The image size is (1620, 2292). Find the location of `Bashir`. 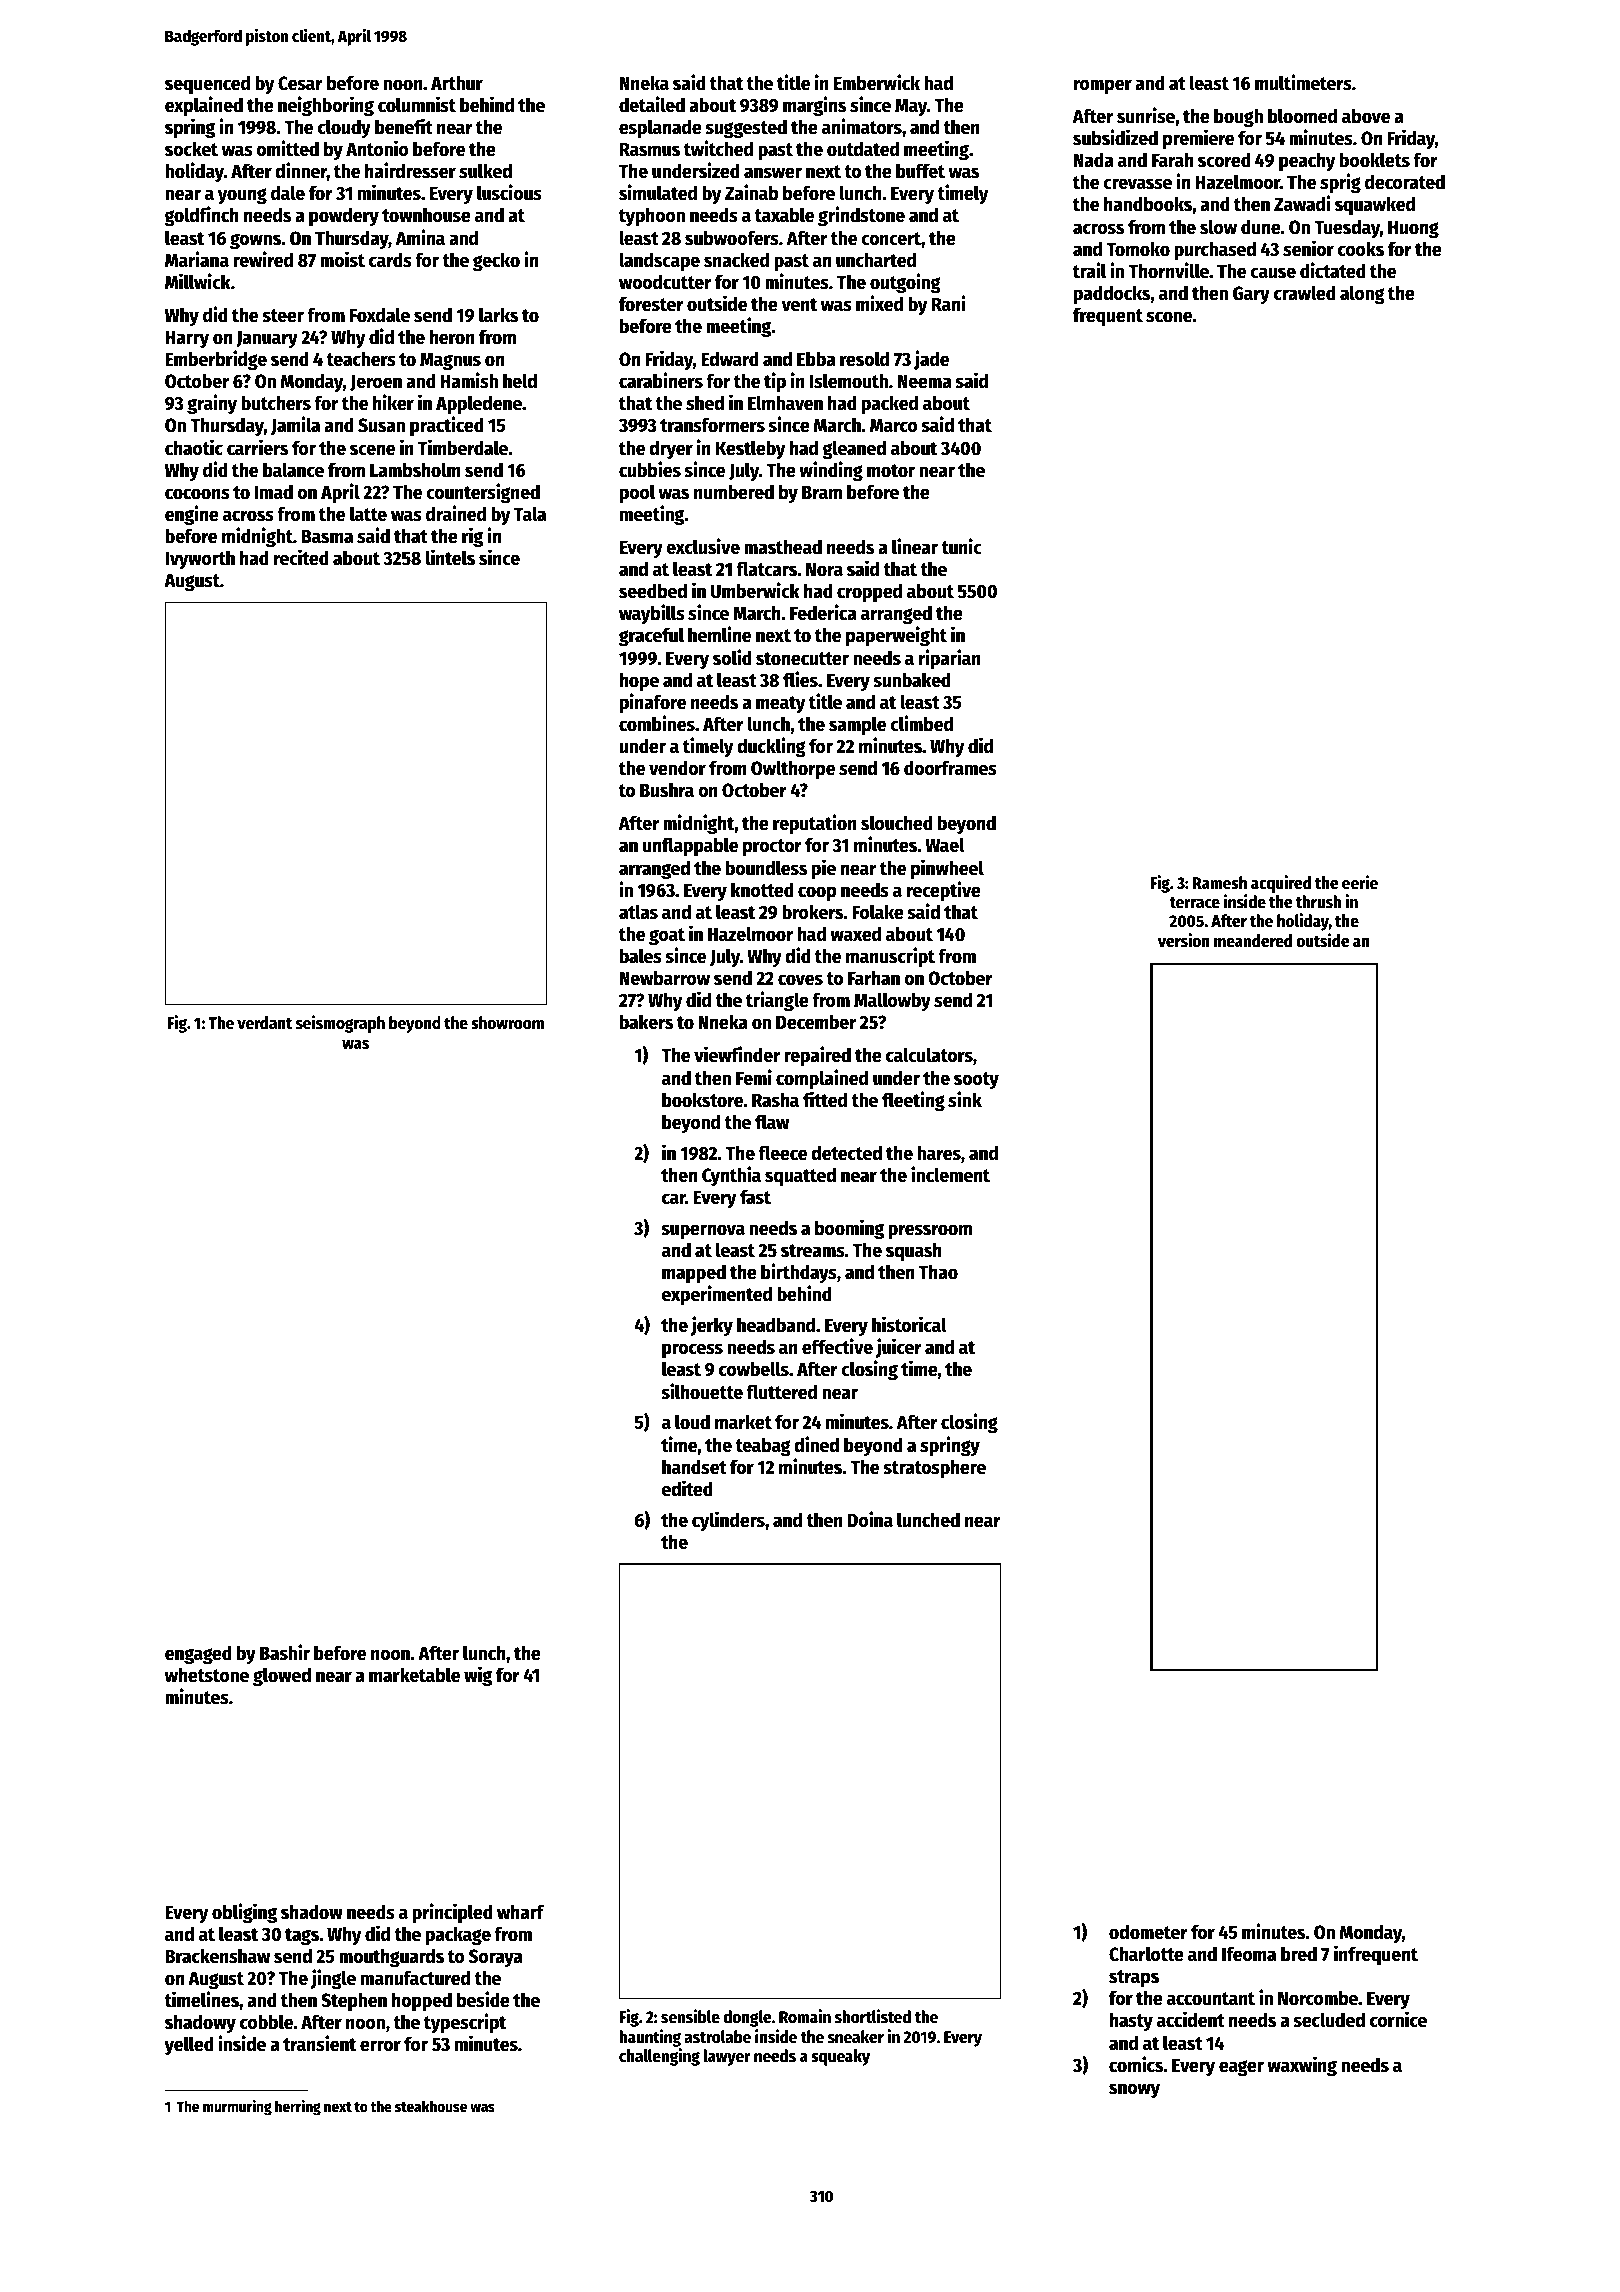

Bashir is located at coordinates (285, 1652).
